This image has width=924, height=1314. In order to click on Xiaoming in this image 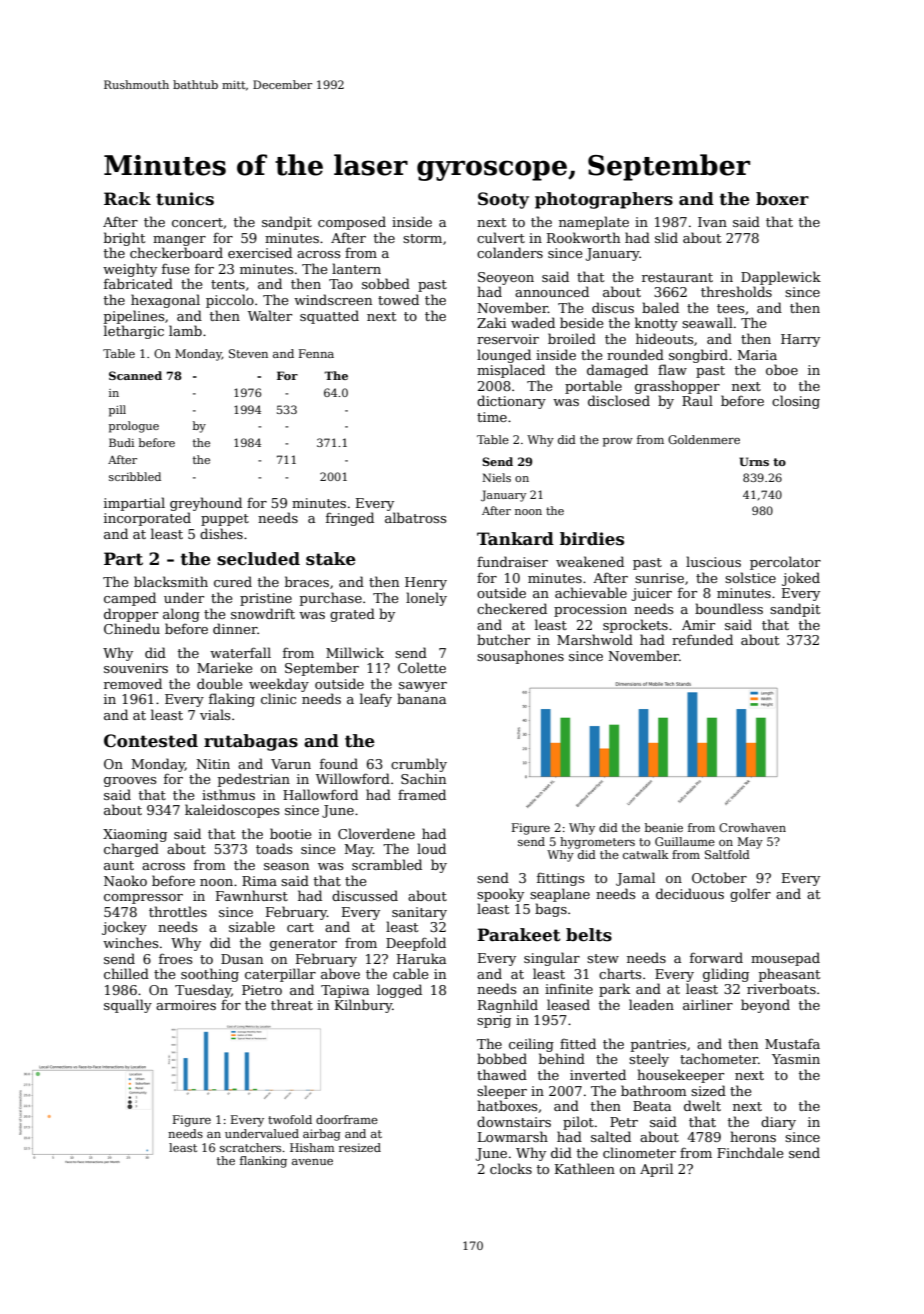, I will do `click(135, 835)`.
